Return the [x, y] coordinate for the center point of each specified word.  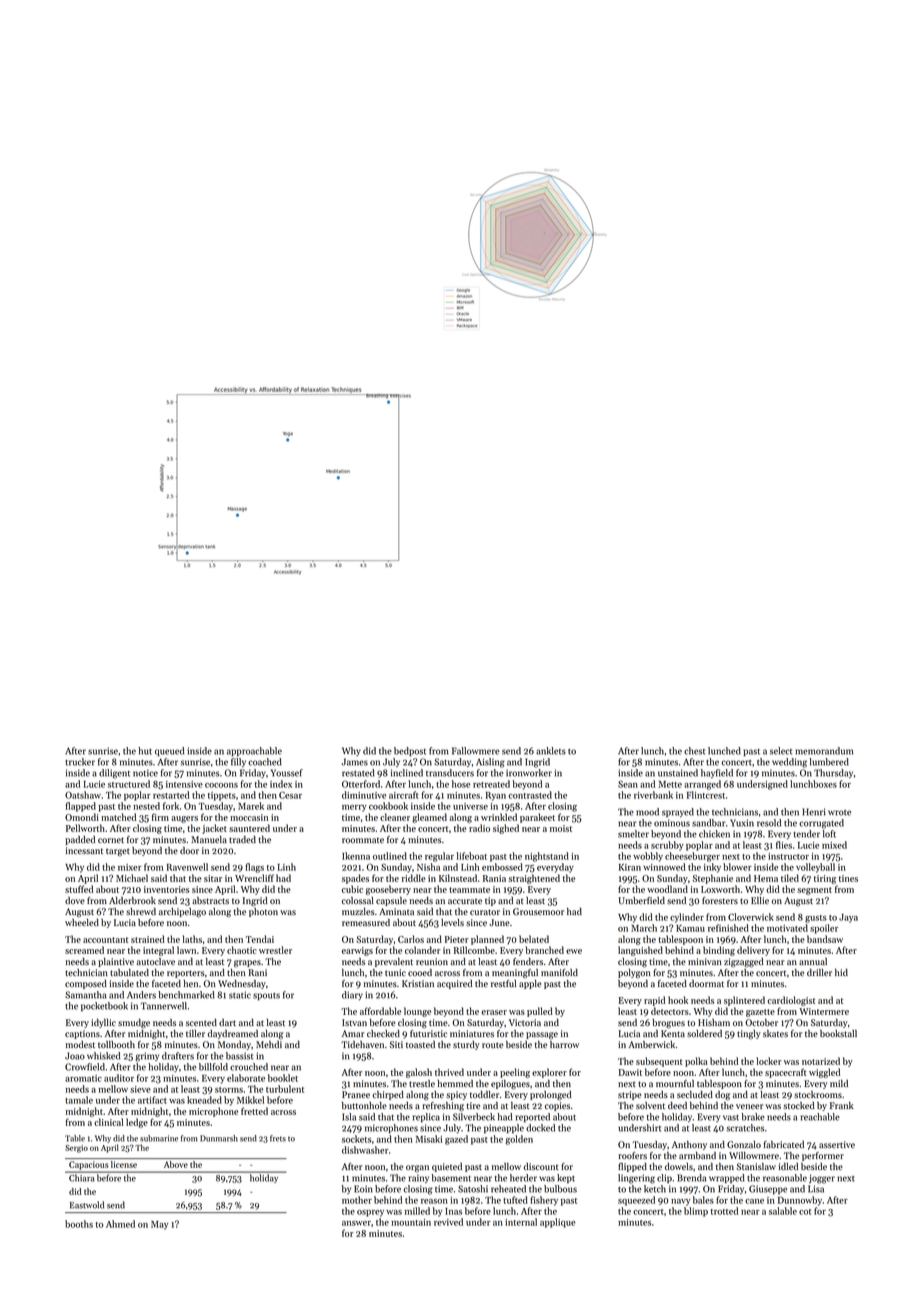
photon [263, 912]
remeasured [366, 922]
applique [558, 1223]
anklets [551, 751]
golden [519, 1140]
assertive [837, 1144]
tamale [79, 1100]
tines [848, 878]
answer [356, 1223]
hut [145, 751]
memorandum [824, 751]
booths [79, 1224]
